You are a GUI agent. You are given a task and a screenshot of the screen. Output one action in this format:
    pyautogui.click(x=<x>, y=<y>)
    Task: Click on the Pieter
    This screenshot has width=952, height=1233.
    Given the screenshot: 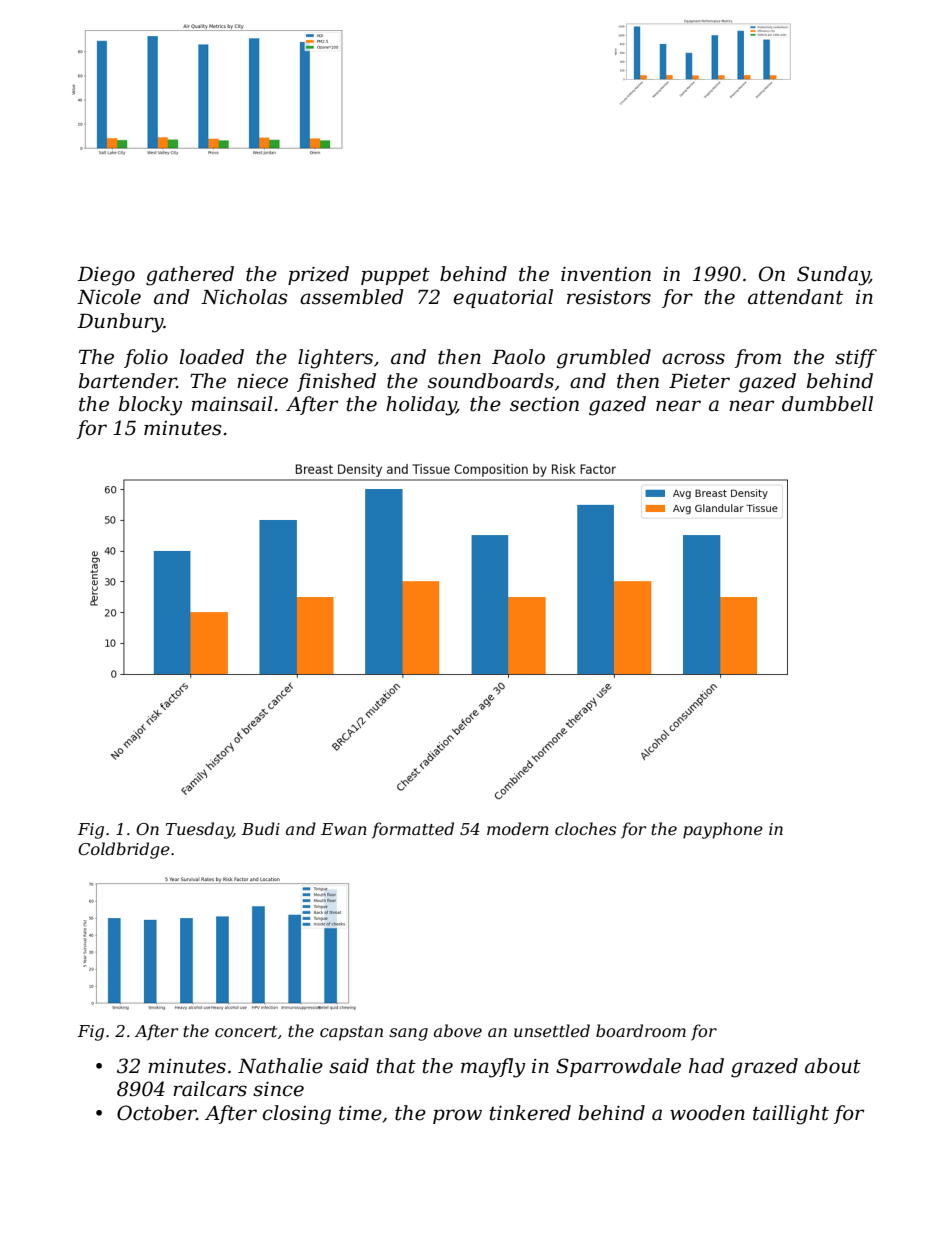 What is the action you would take?
    pyautogui.click(x=699, y=381)
